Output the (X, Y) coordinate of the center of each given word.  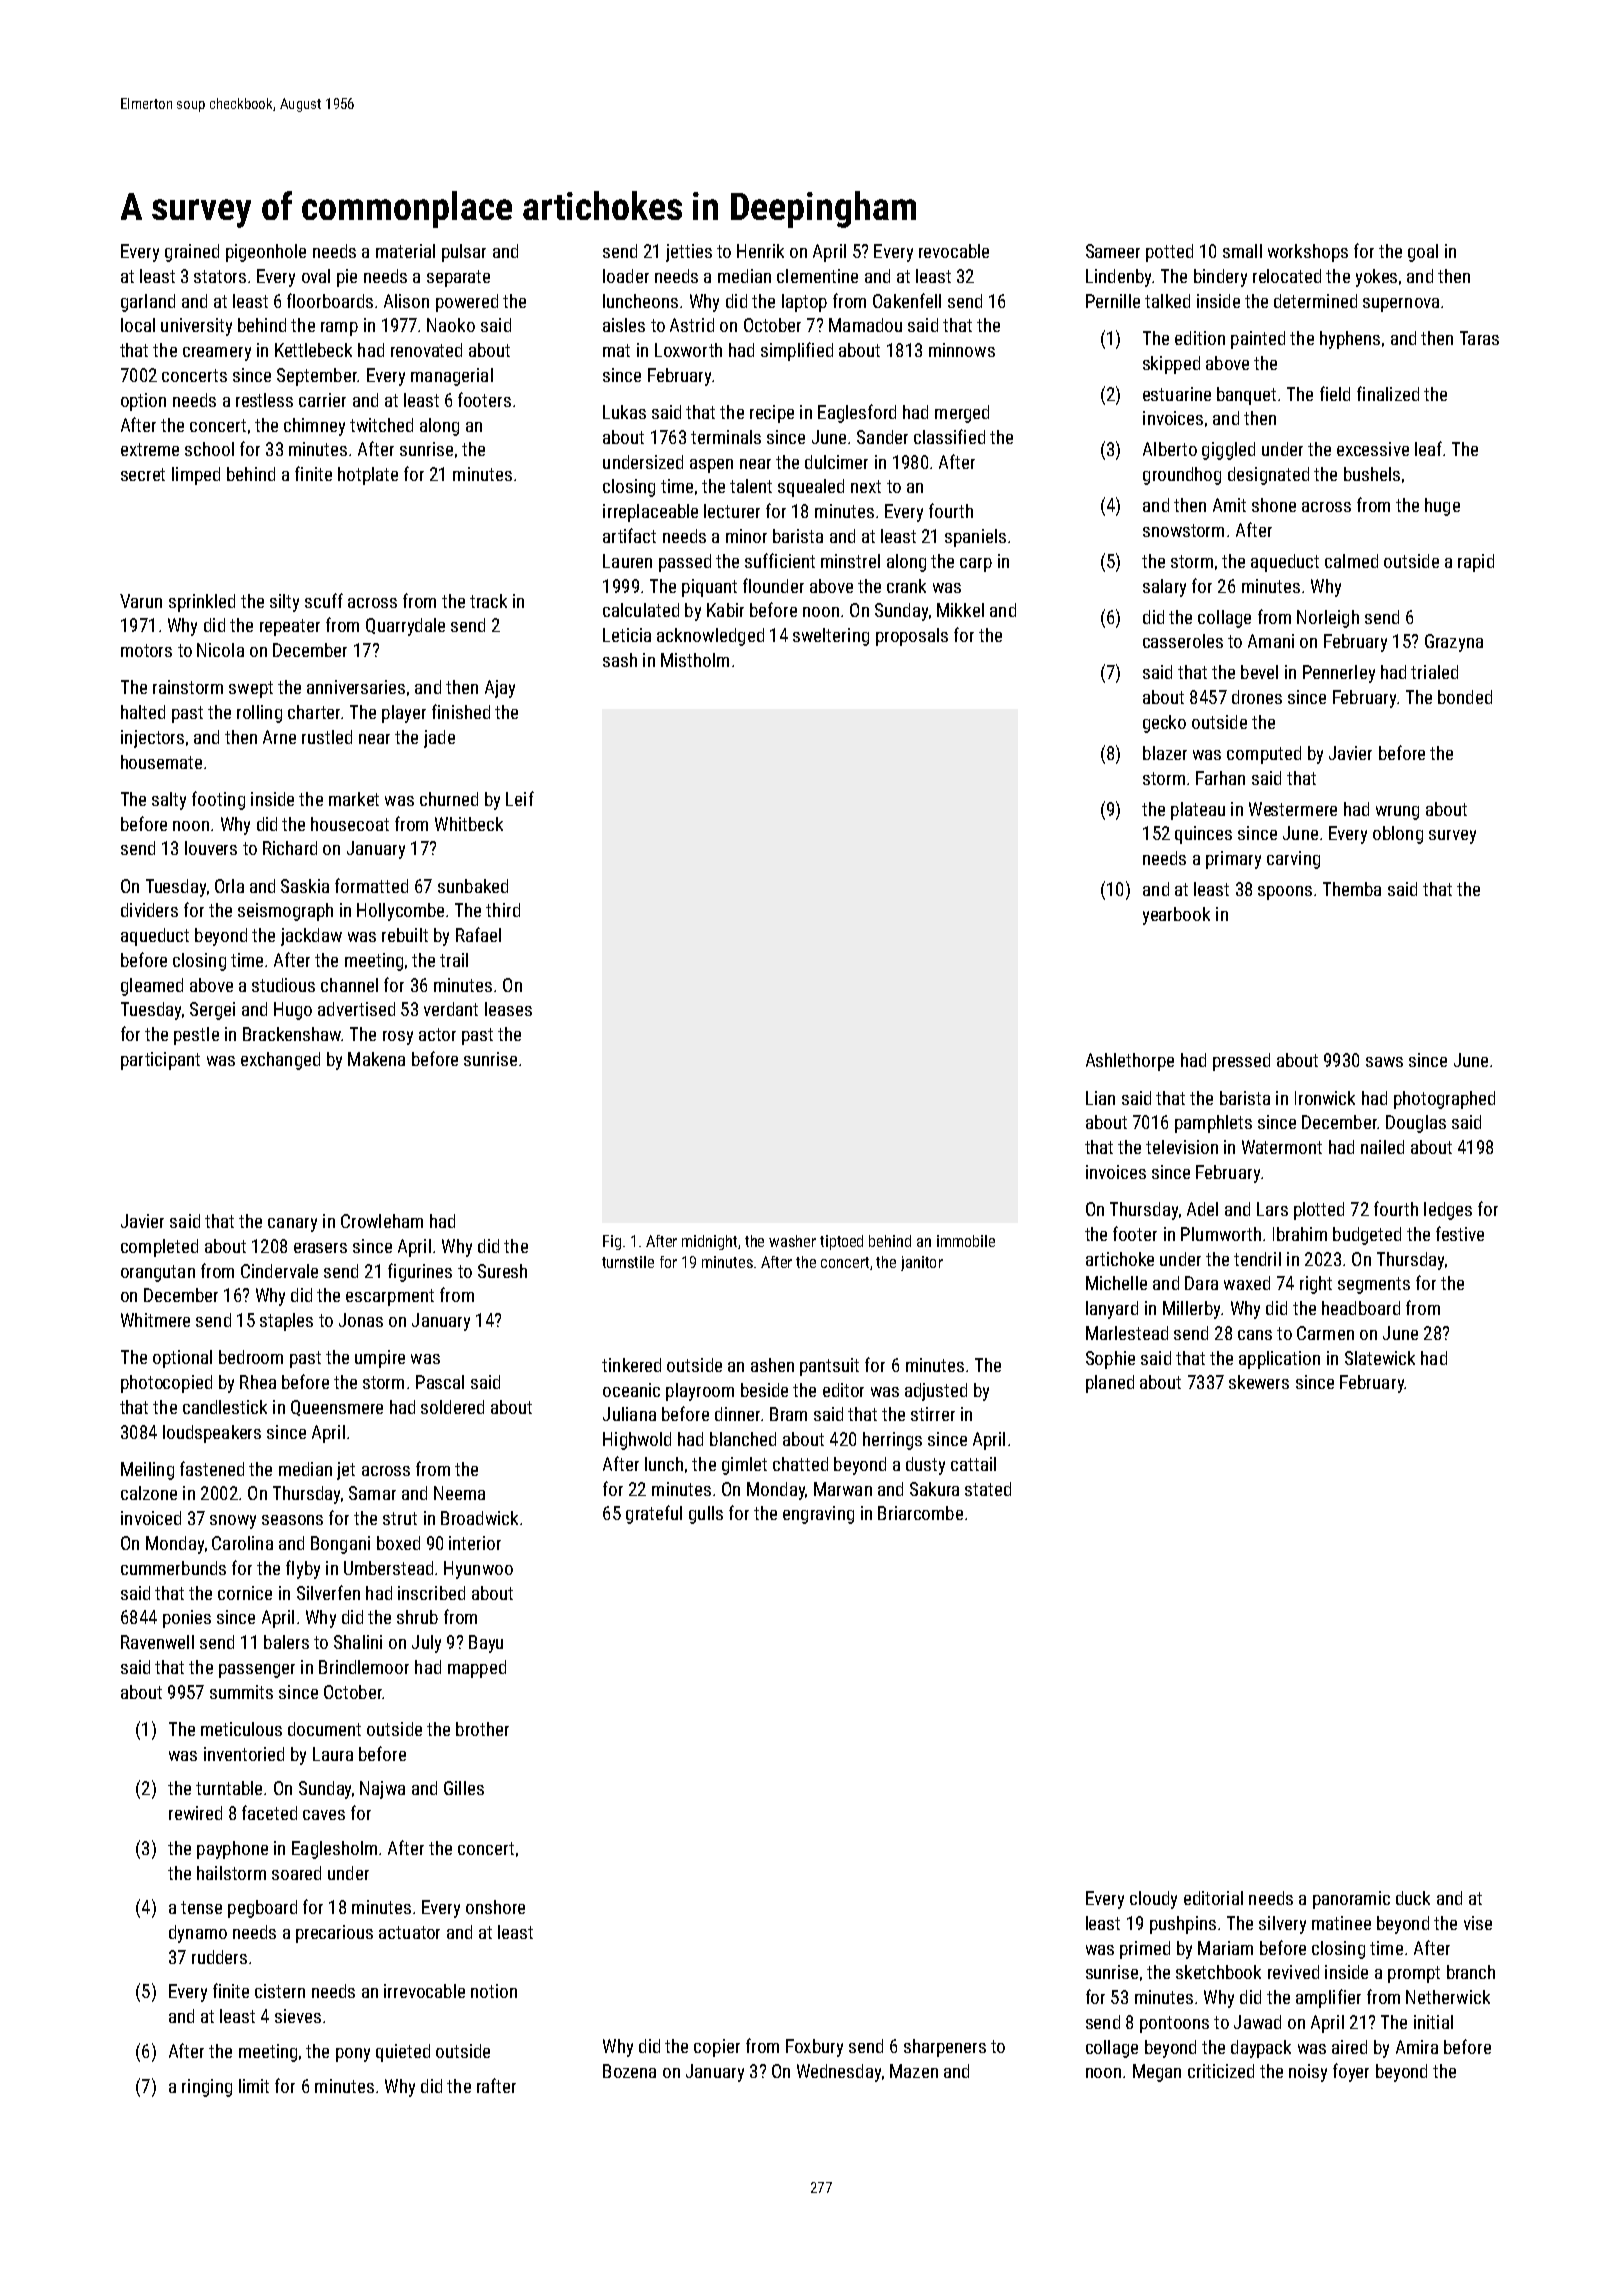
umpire (380, 1359)
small (1242, 251)
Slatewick (1380, 1358)
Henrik (760, 251)
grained (192, 253)
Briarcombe (920, 1513)
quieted (403, 2053)
